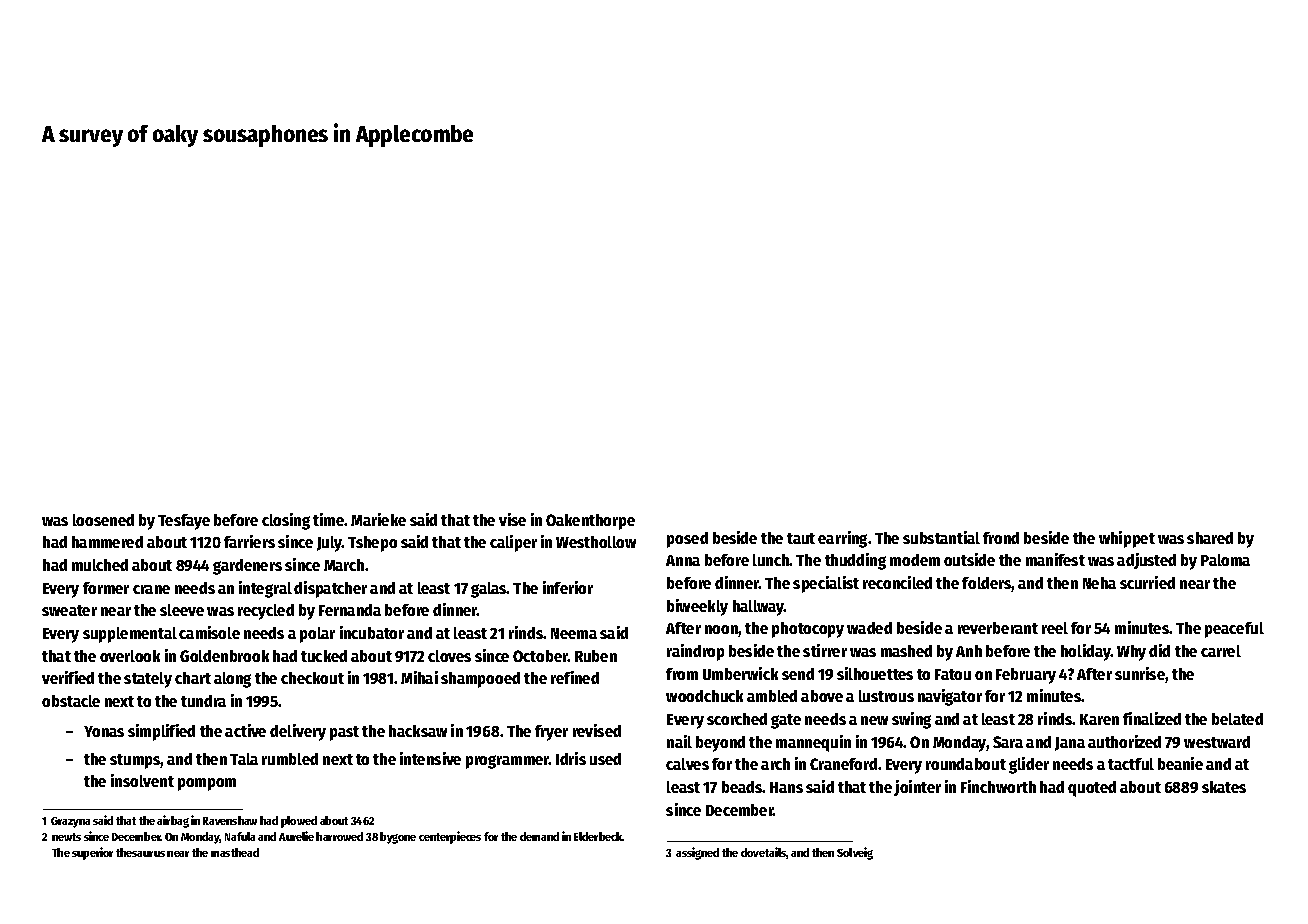  Describe the element at coordinates (590, 522) in the document. I see `Oakenthorpe` at that location.
